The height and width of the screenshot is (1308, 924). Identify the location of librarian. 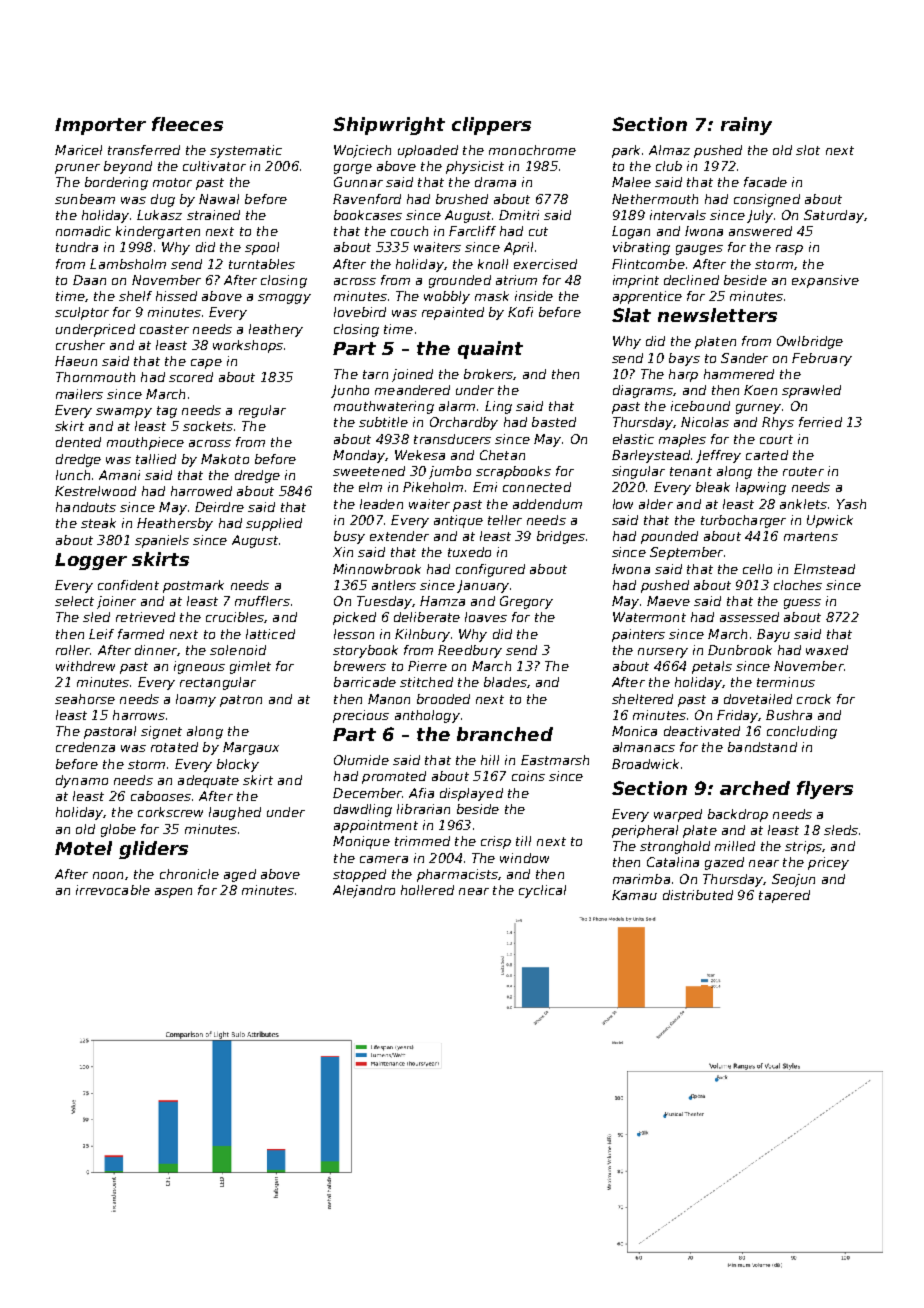
(423, 809).
